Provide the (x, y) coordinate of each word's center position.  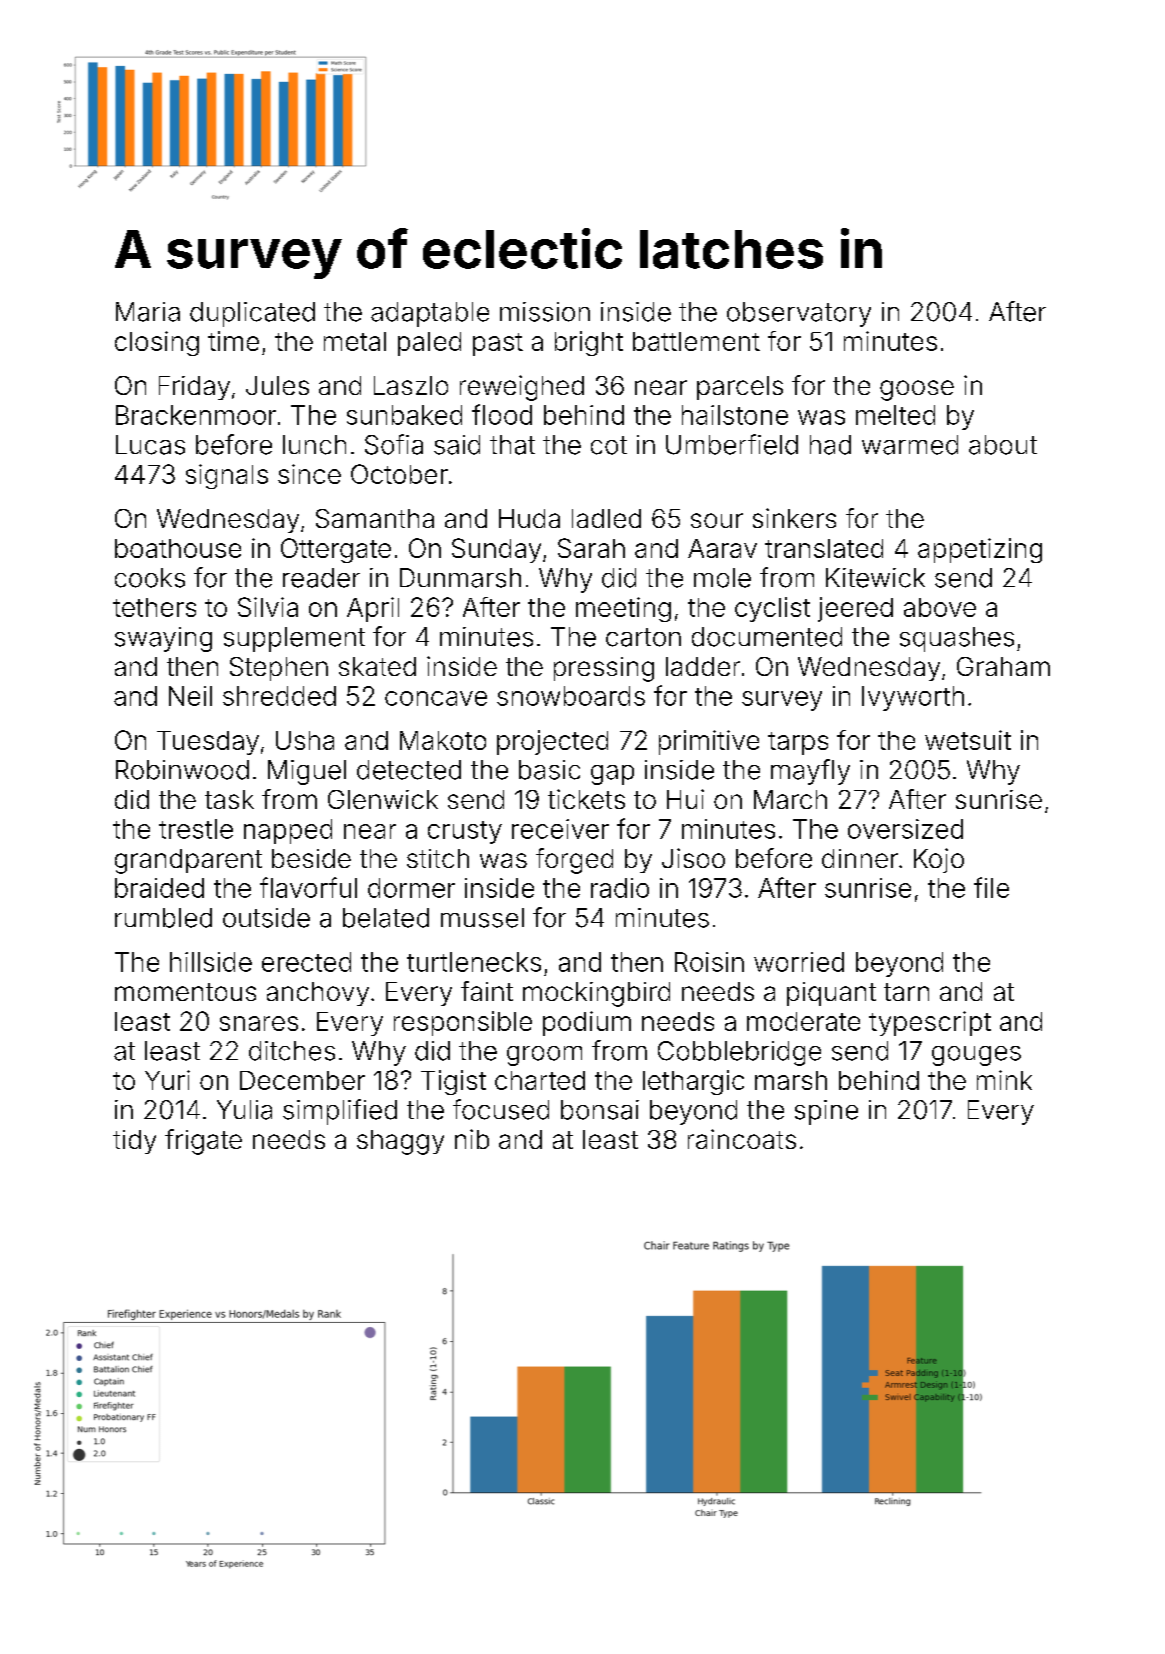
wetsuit (968, 740)
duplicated (252, 314)
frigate (203, 1142)
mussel (482, 918)
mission (545, 312)
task (229, 799)
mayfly (810, 772)
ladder (703, 666)
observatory (799, 314)
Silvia (268, 607)
